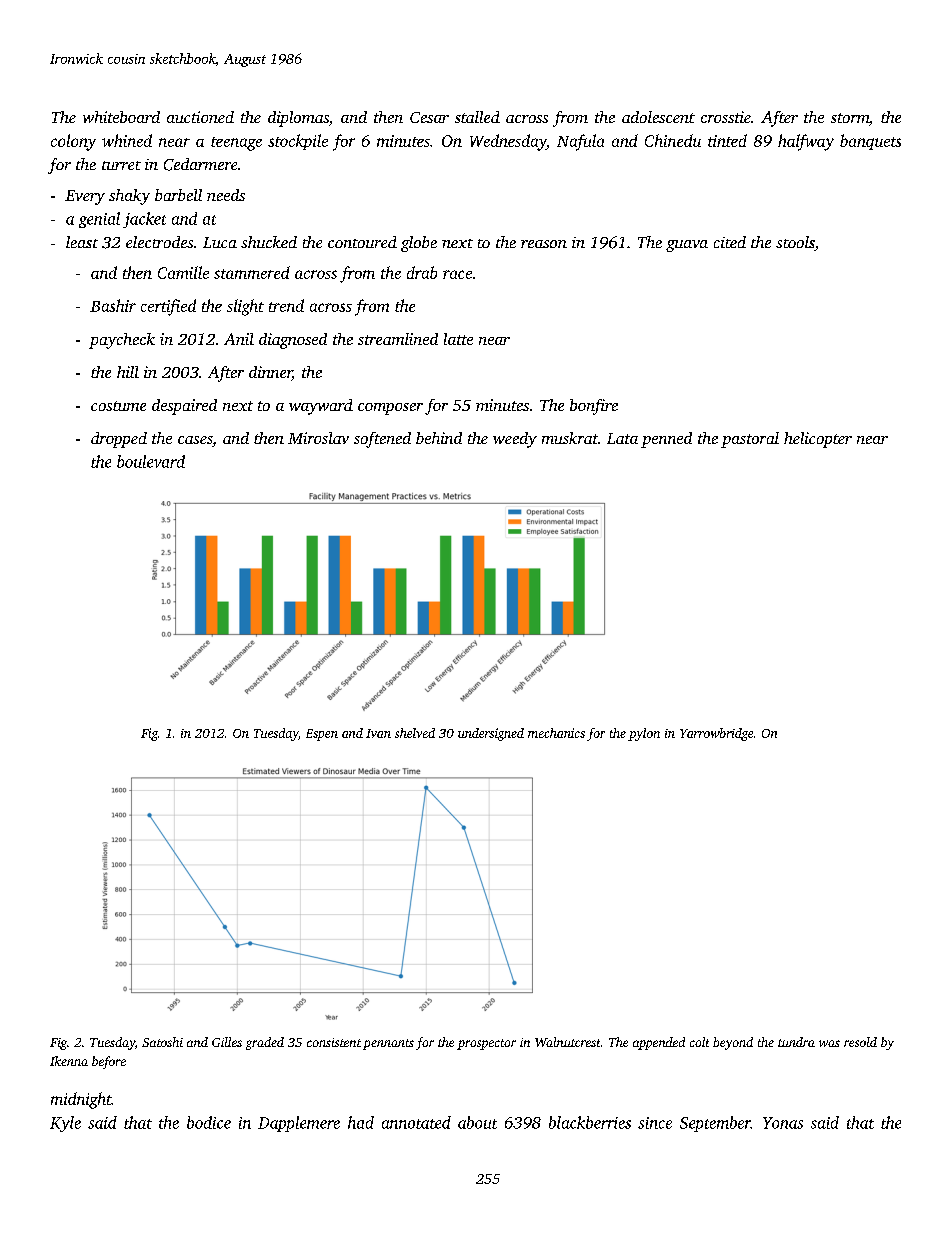 This image has width=952, height=1233. Describe the element at coordinates (69, 1061) in the image. I see `Ikenna` at that location.
